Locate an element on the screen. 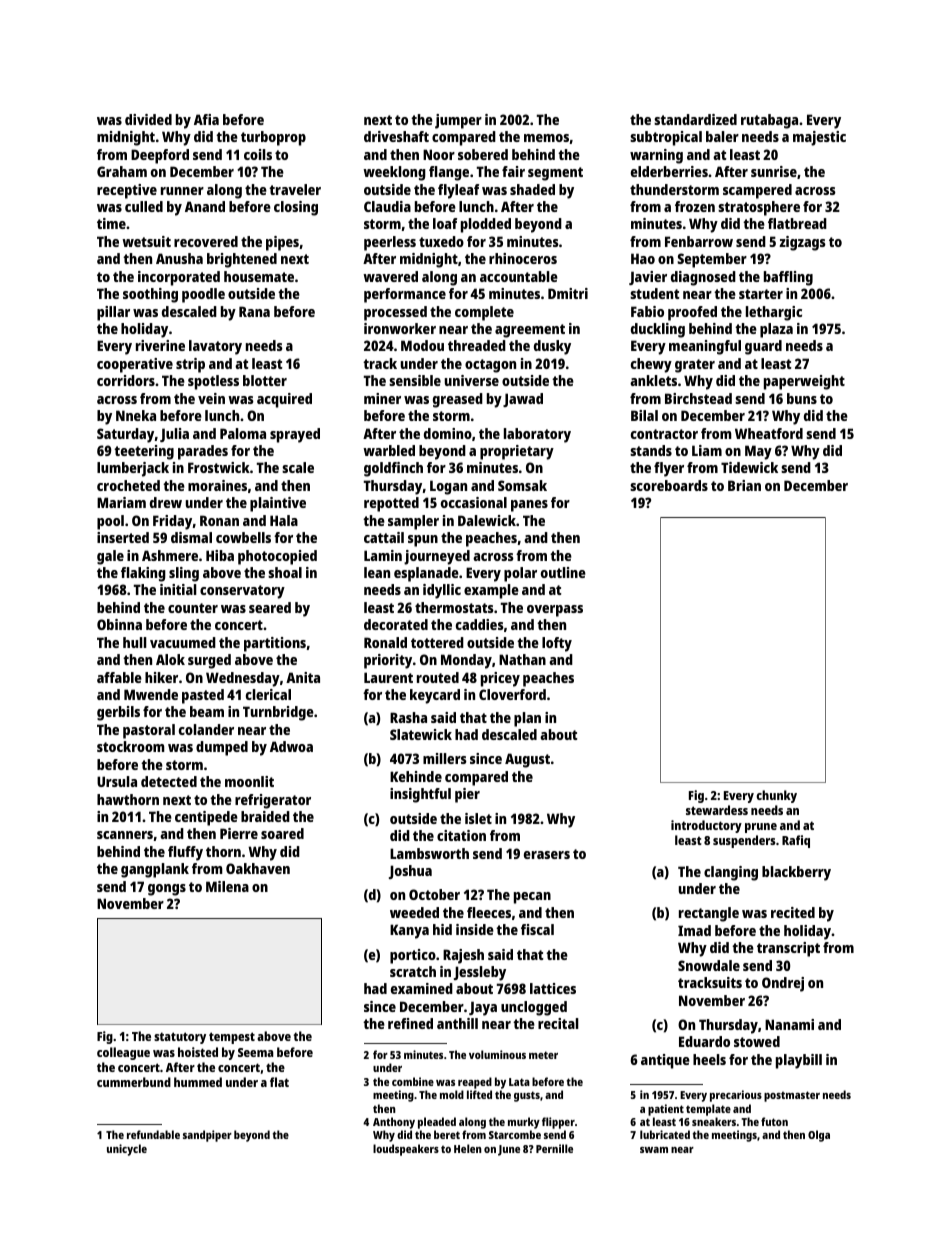 Image resolution: width=952 pixels, height=1233 pixels. Deepford is located at coordinates (160, 156).
